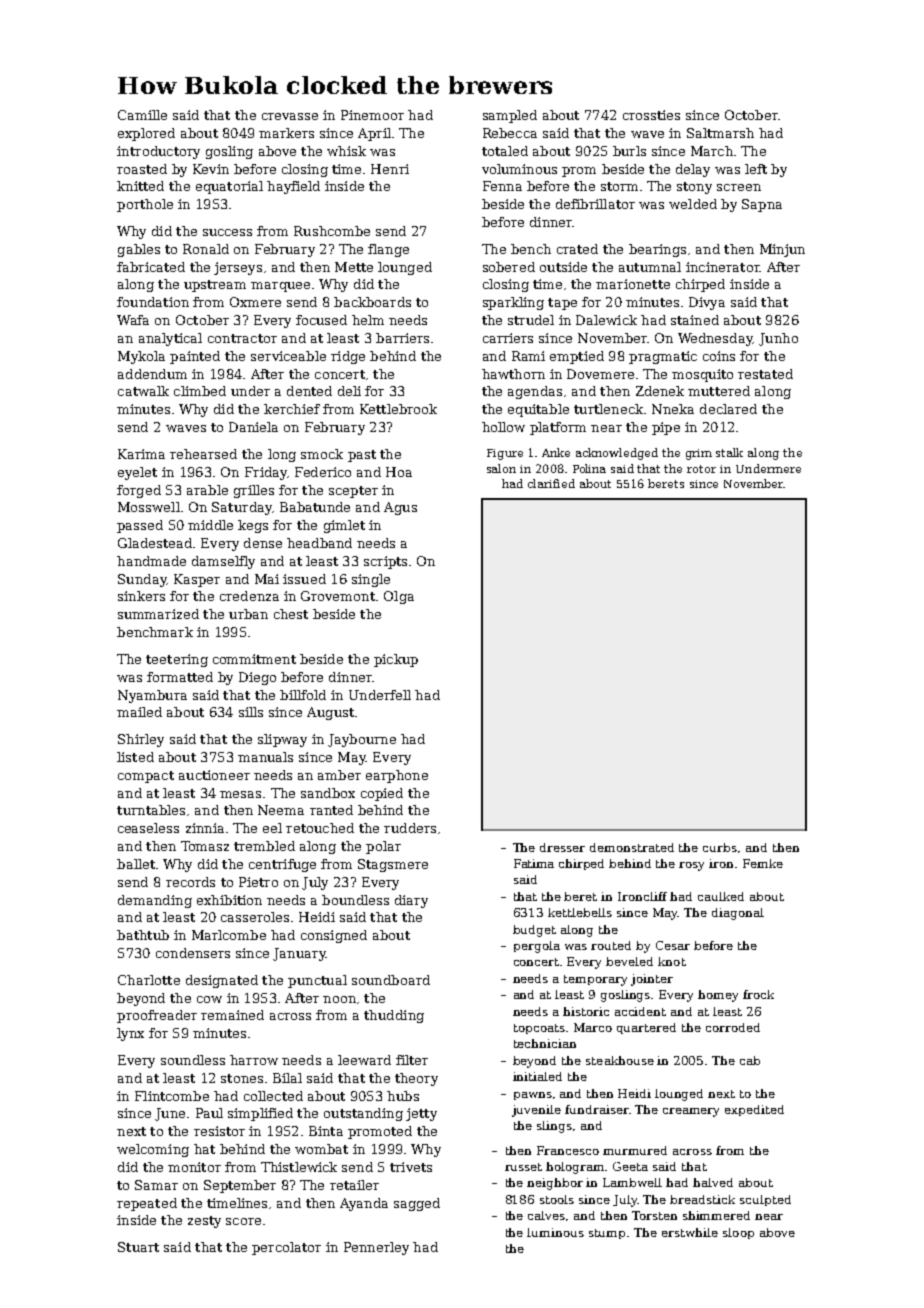 This document has height=1308, width=924. Describe the element at coordinates (153, 1150) in the document. I see `welcoming` at that location.
